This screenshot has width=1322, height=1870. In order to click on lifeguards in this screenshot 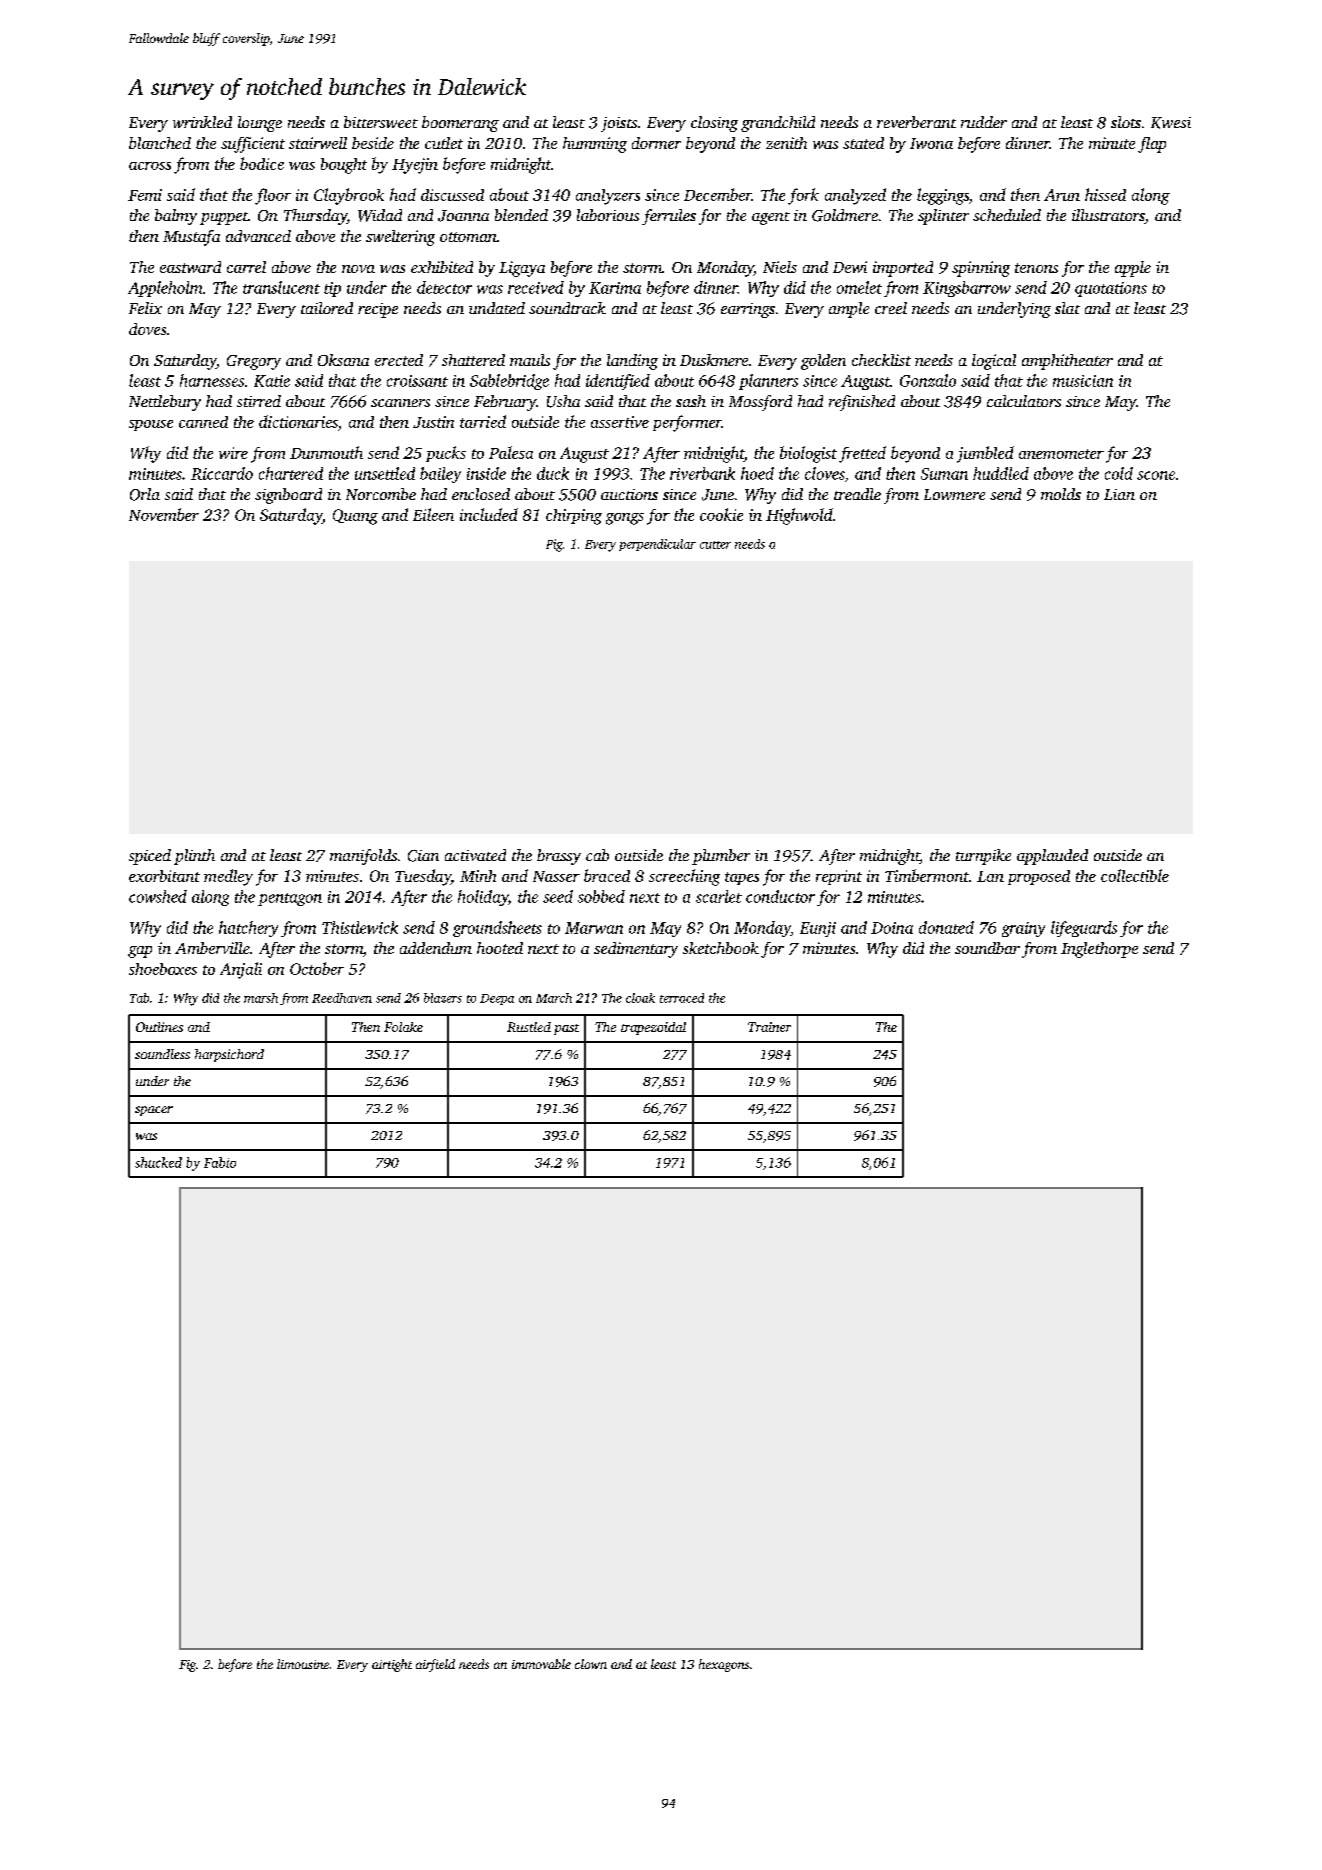, I will do `click(1084, 929)`.
